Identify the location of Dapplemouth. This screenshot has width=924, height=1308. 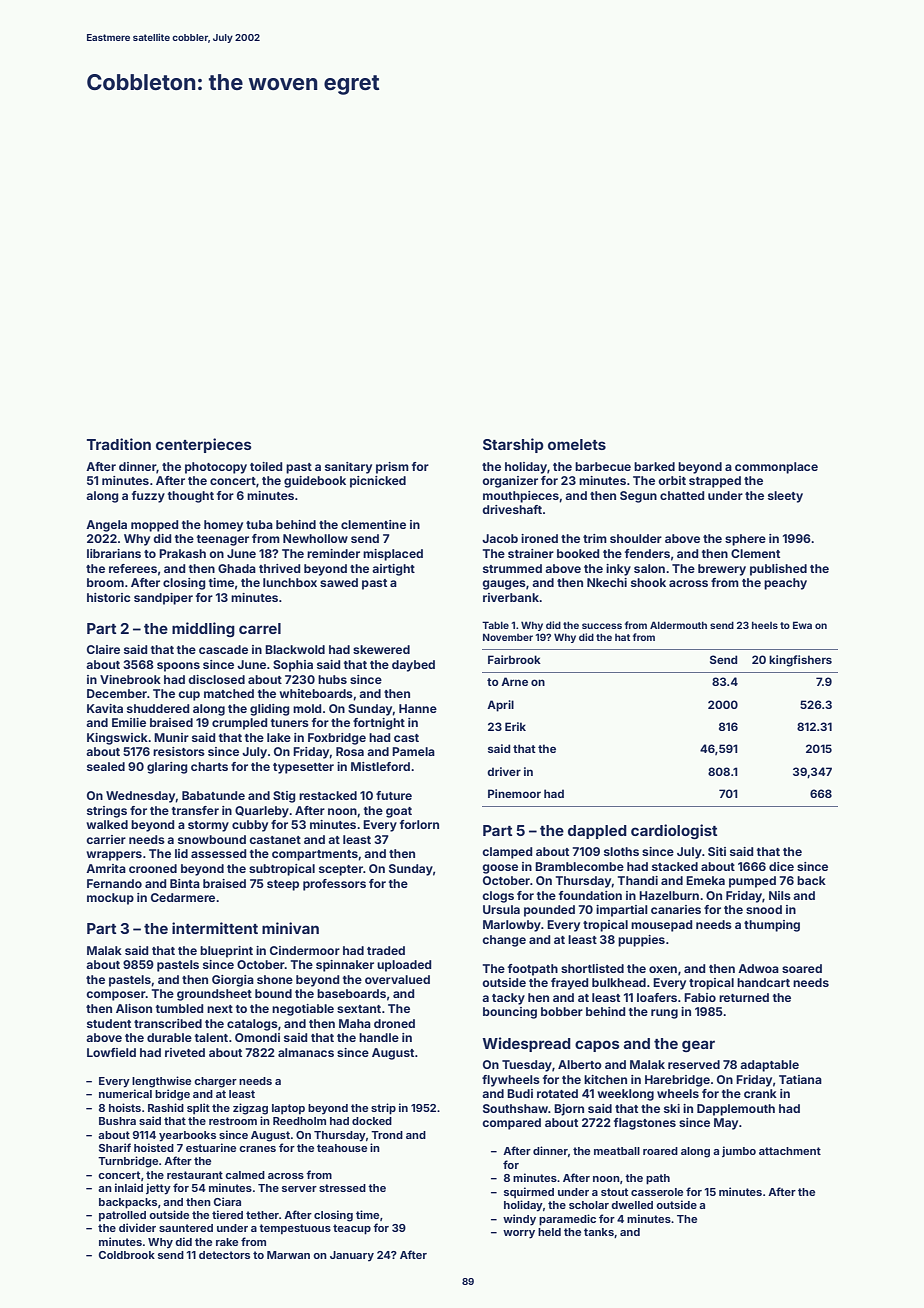
(736, 1110).
